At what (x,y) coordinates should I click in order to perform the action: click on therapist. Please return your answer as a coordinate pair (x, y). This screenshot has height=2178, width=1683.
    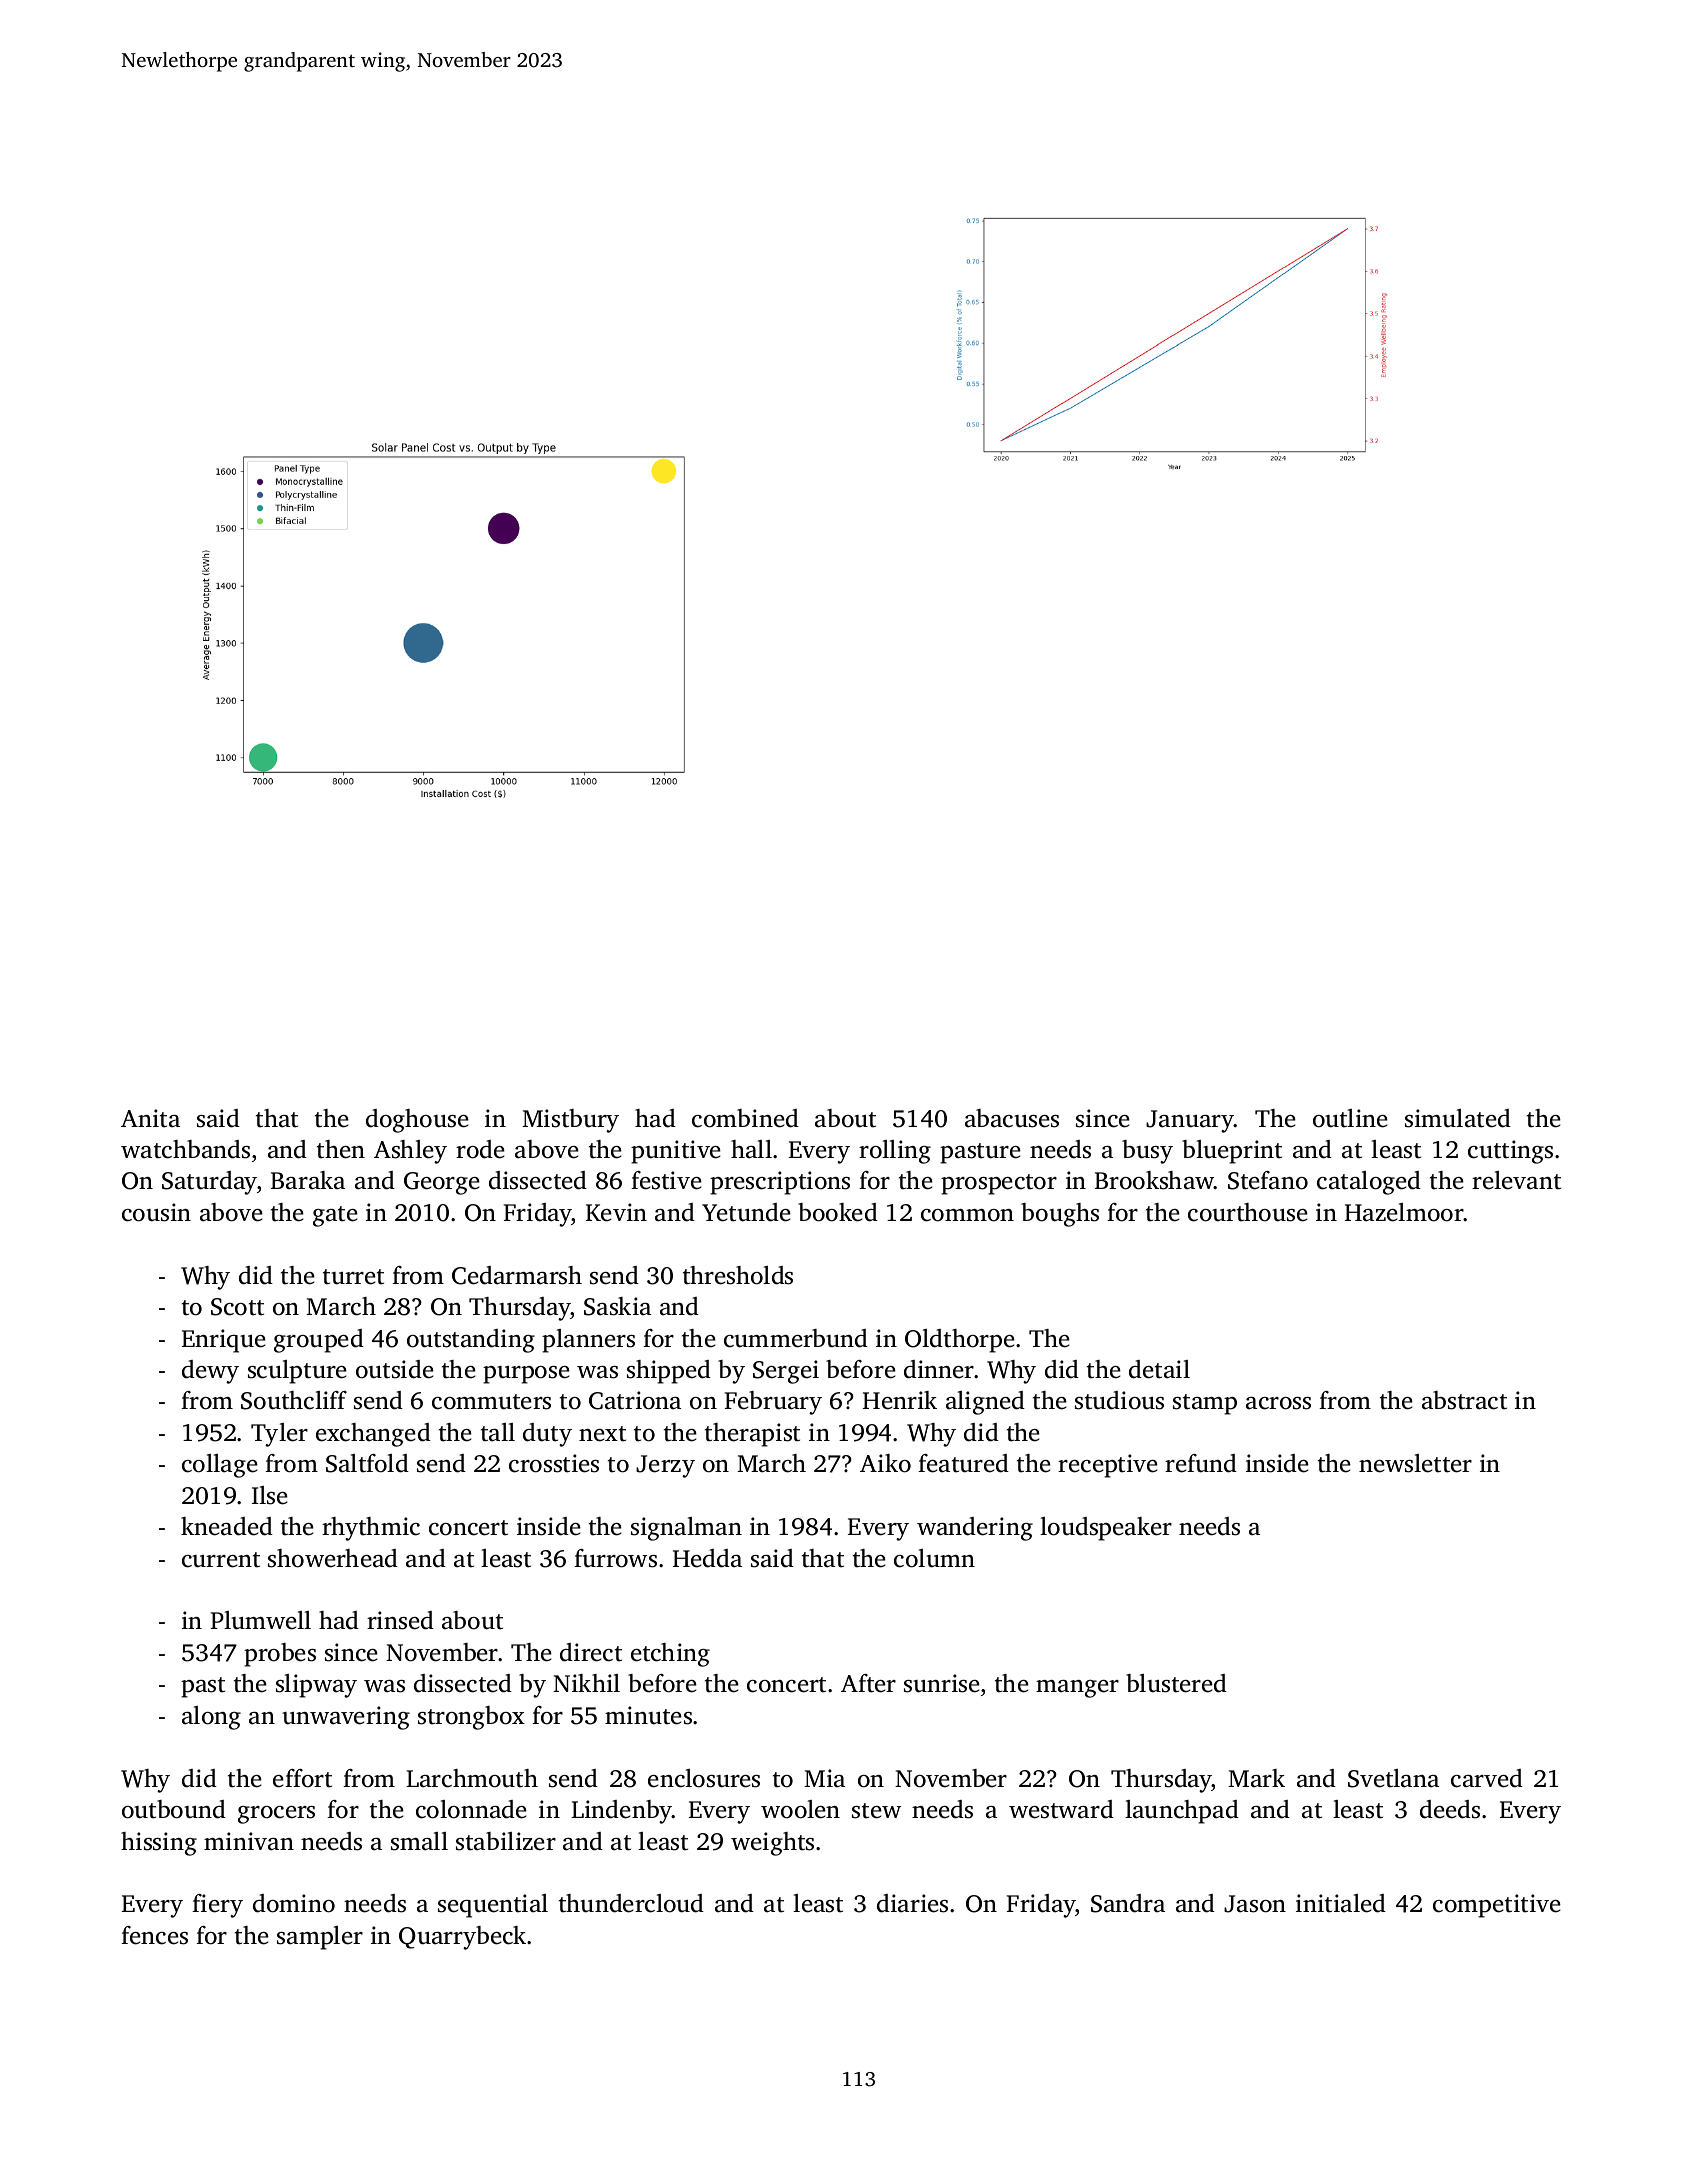
    Looking at the image, I should click on (752, 1435).
